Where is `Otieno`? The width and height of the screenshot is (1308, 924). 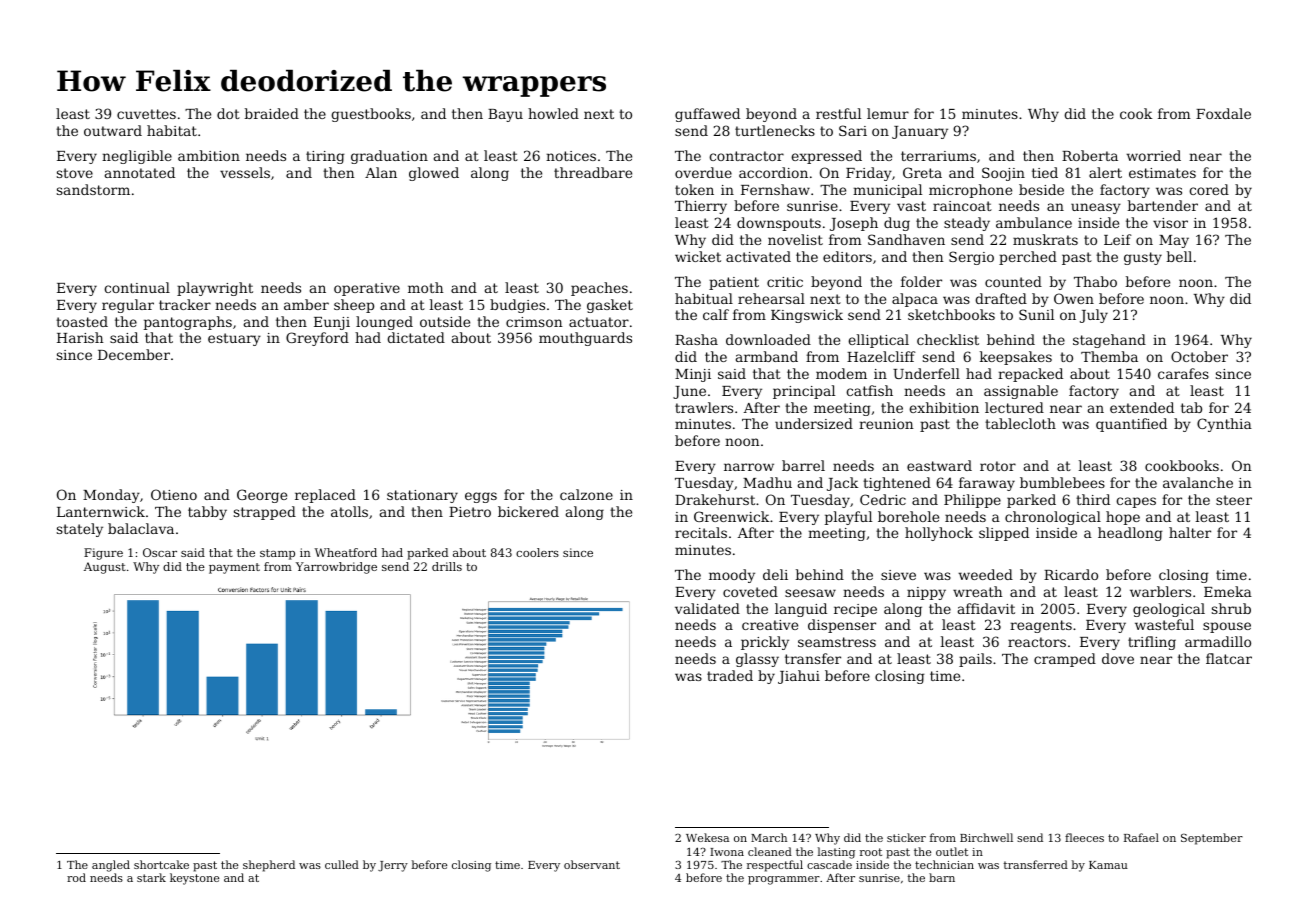
Otieno is located at coordinates (174, 494).
